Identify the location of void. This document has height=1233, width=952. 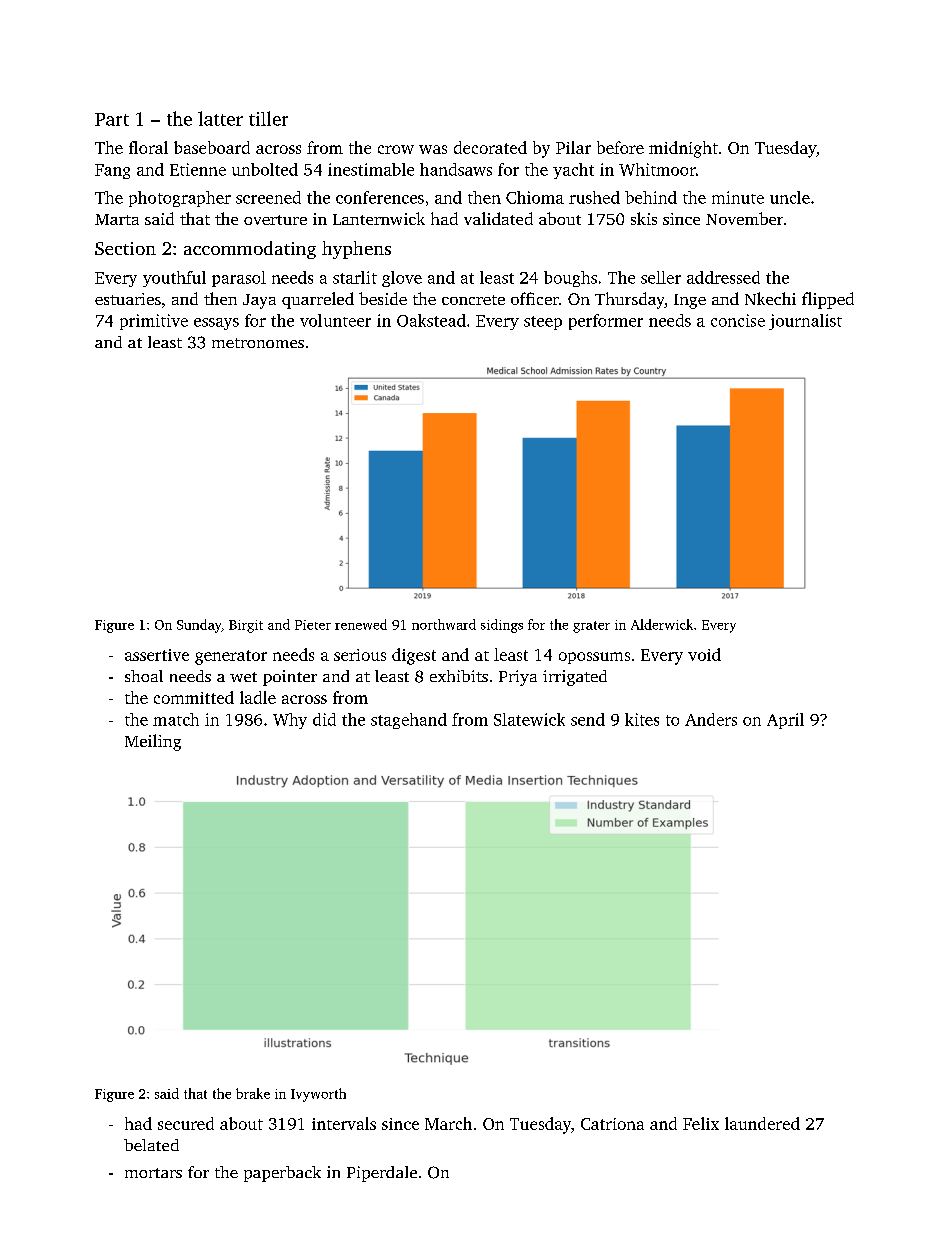
(704, 654).
